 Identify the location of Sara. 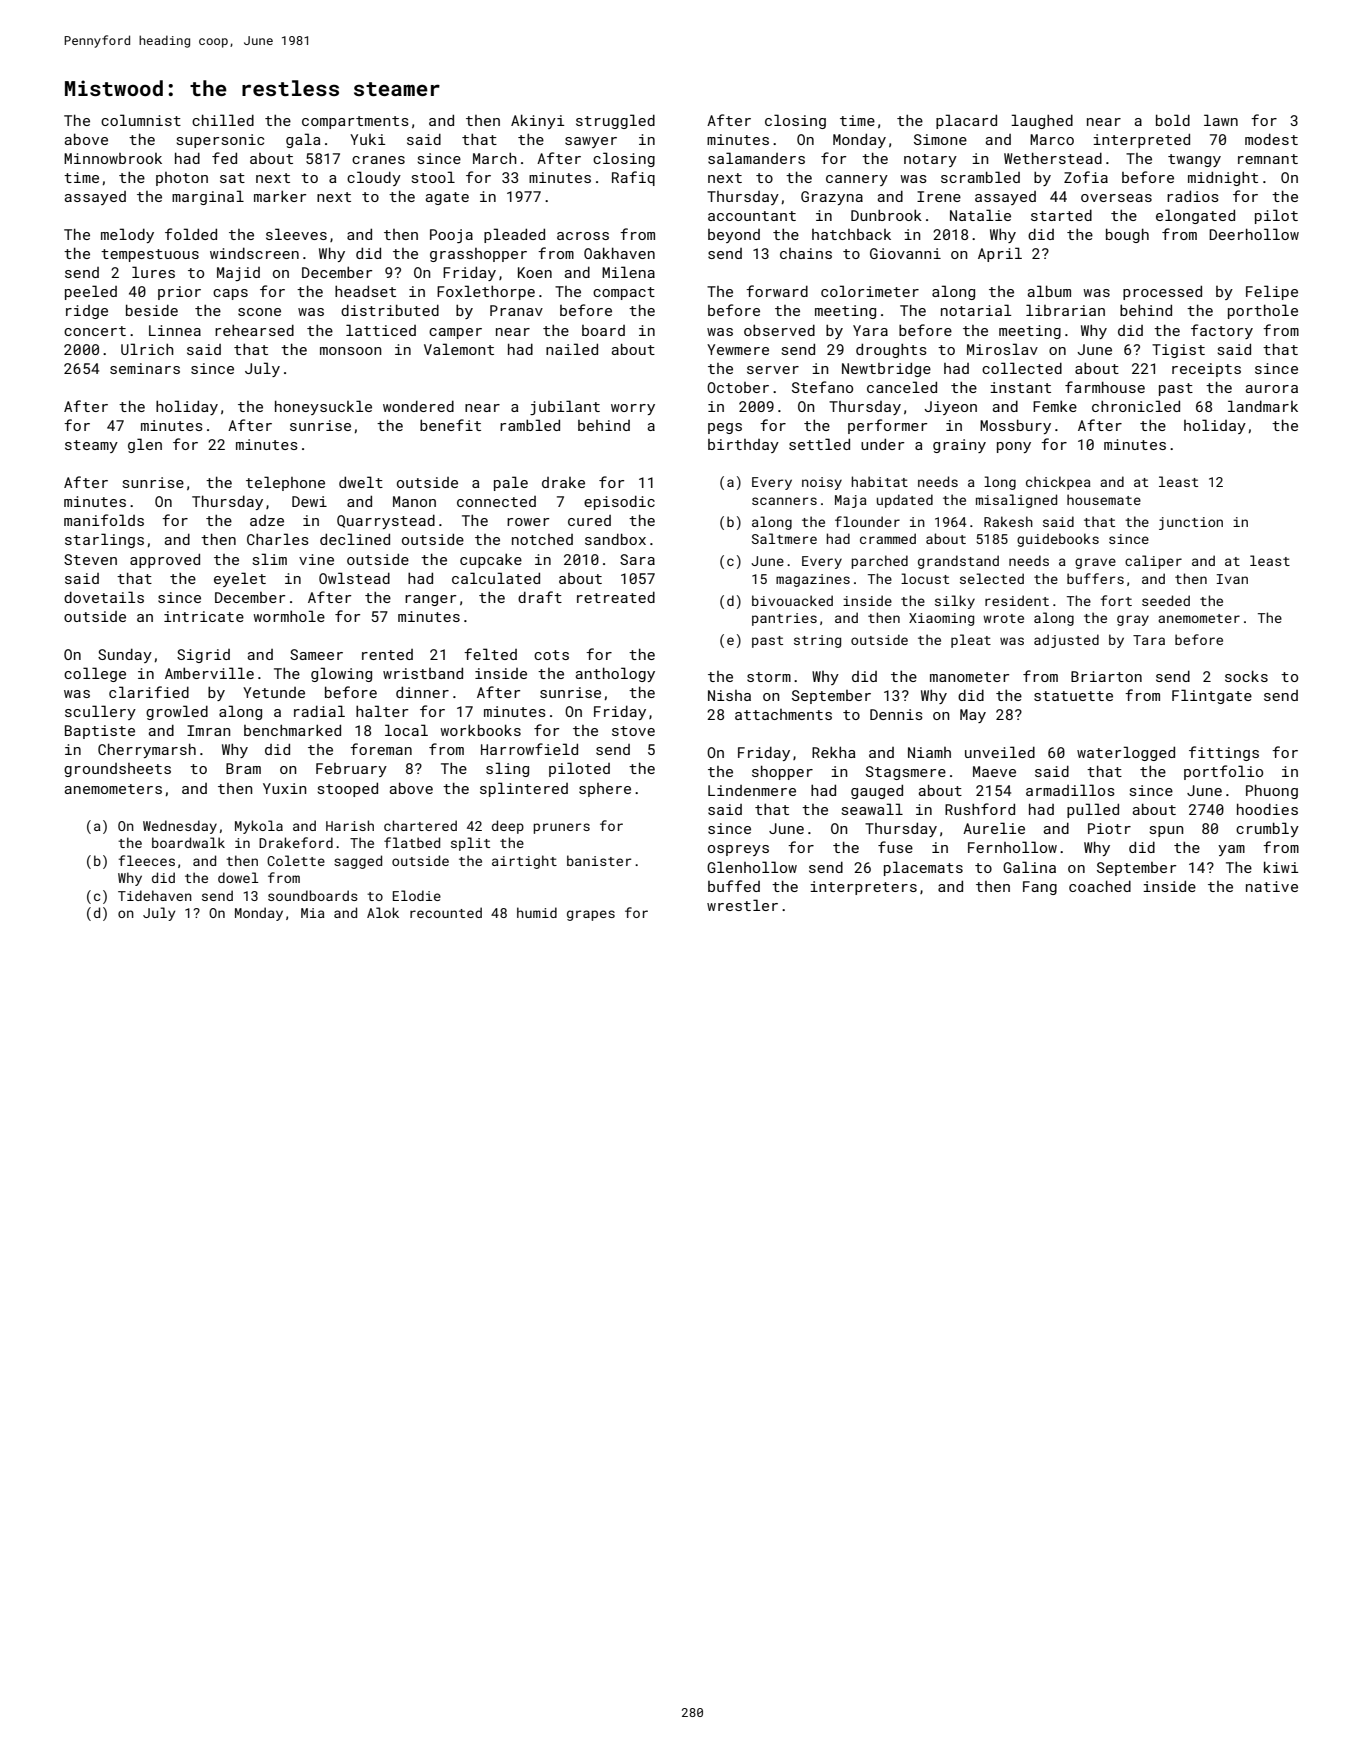
(637, 559).
